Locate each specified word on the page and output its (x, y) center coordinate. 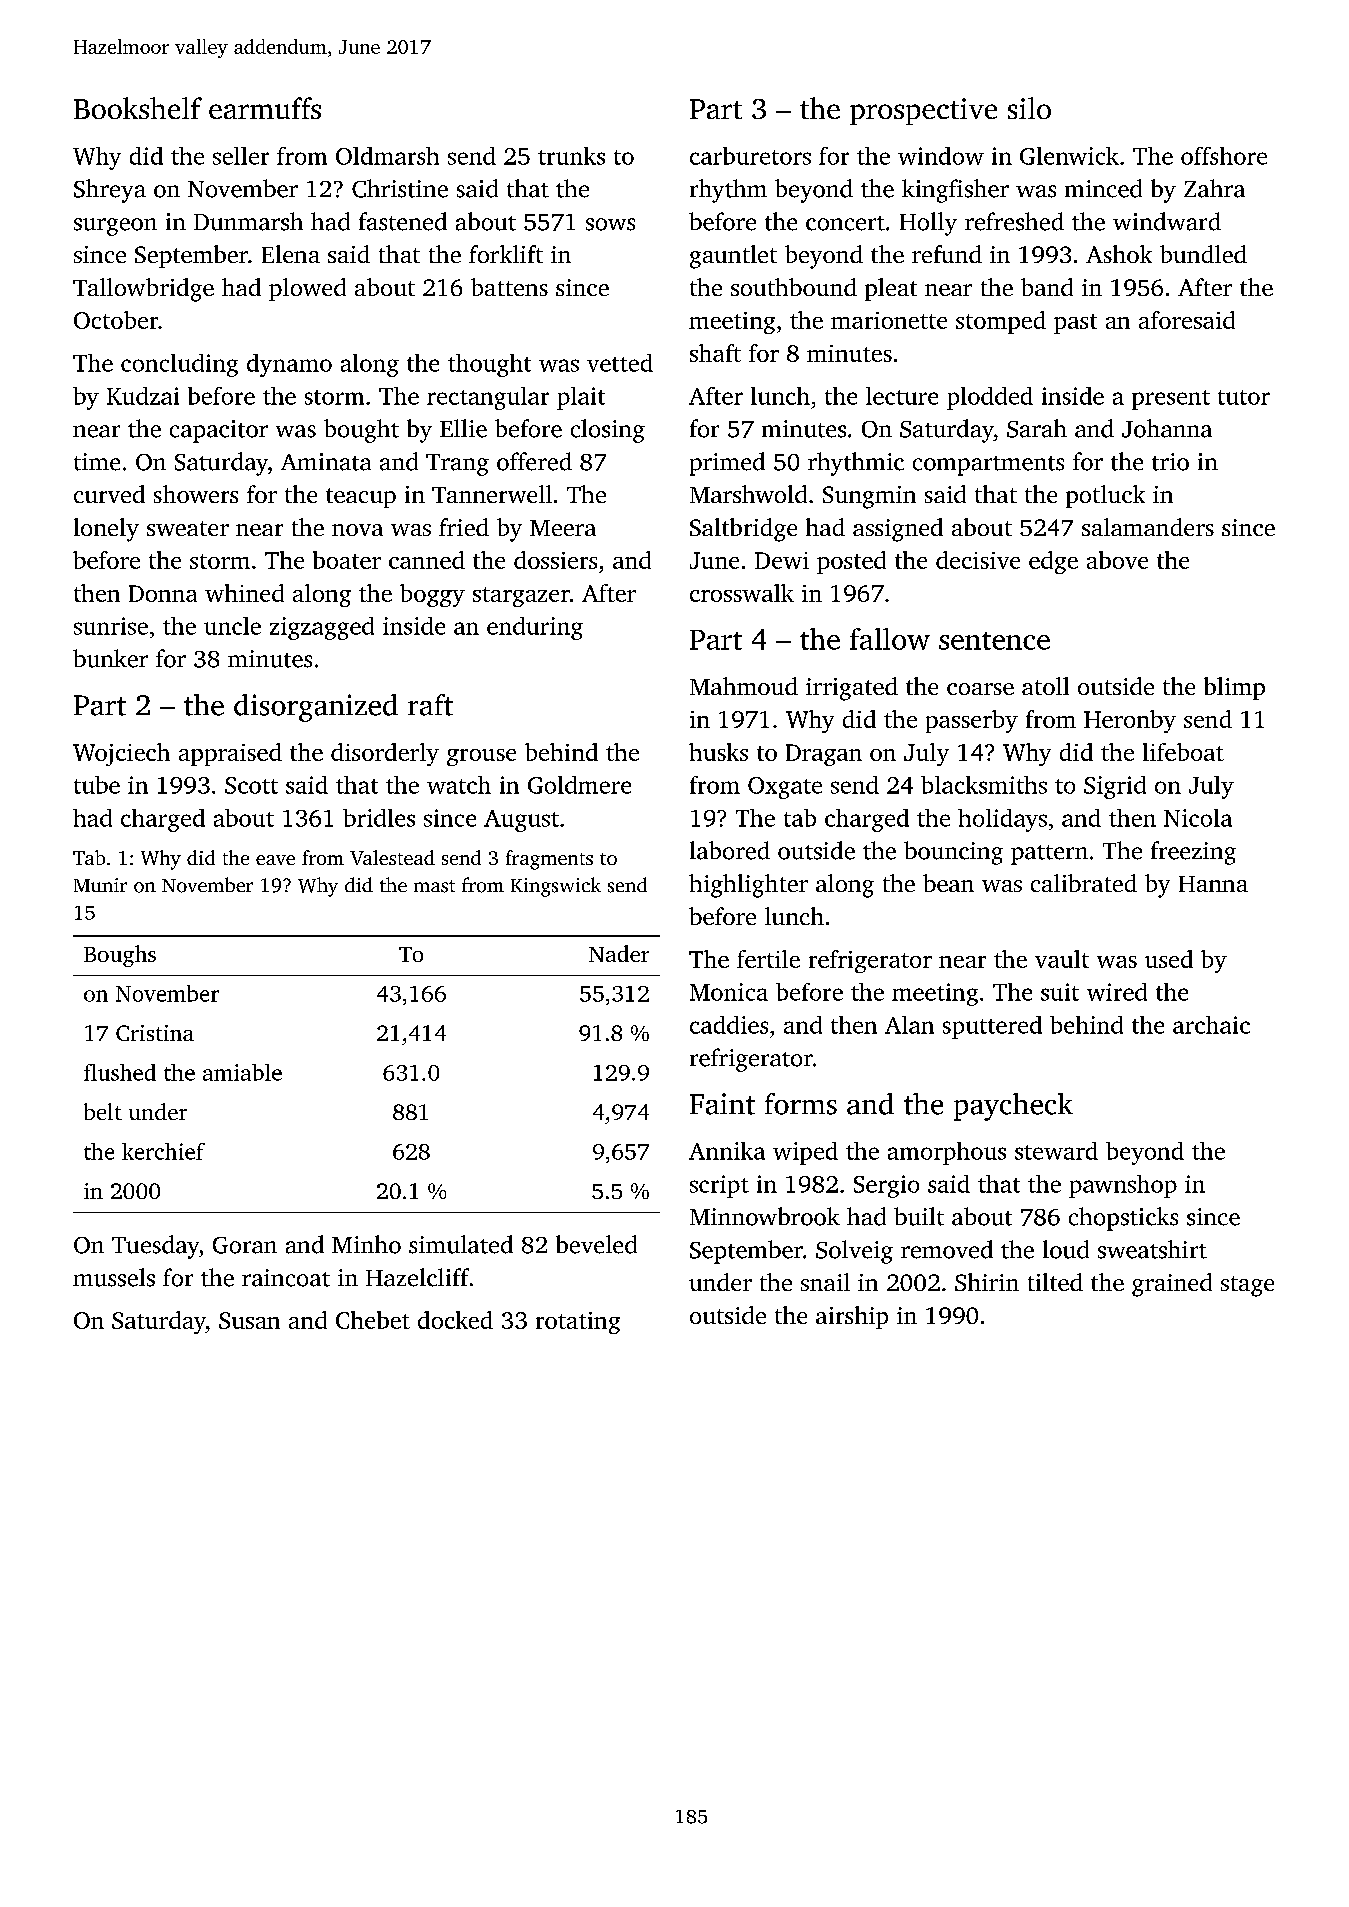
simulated (461, 1244)
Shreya (110, 191)
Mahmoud (744, 686)
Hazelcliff (417, 1277)
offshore (1224, 156)
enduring (535, 628)
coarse (980, 689)
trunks (571, 156)
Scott (251, 785)
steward (1056, 1151)
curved (109, 494)
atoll (1045, 686)
